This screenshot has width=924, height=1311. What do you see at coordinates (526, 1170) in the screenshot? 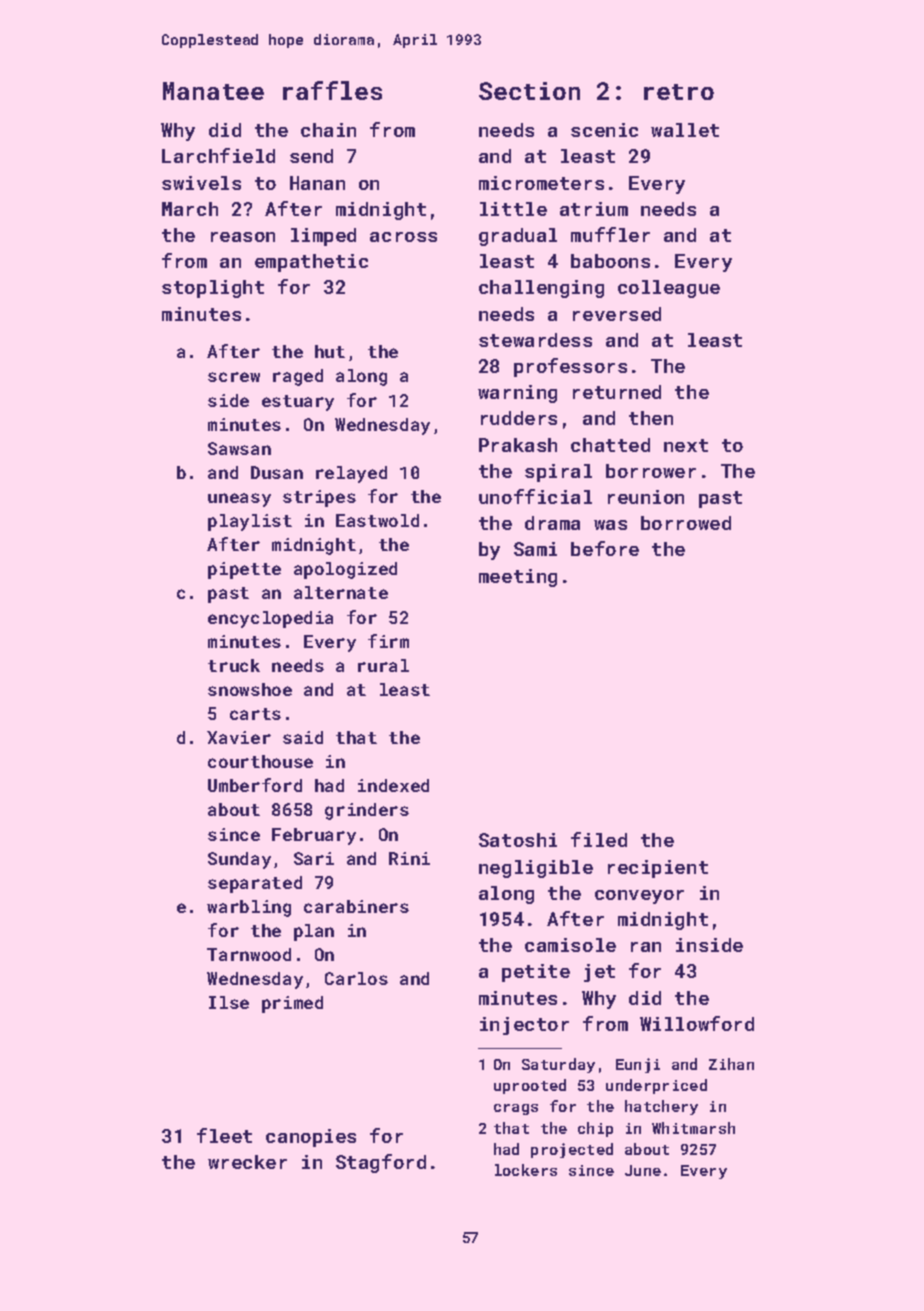
I see `lockers` at bounding box center [526, 1170].
